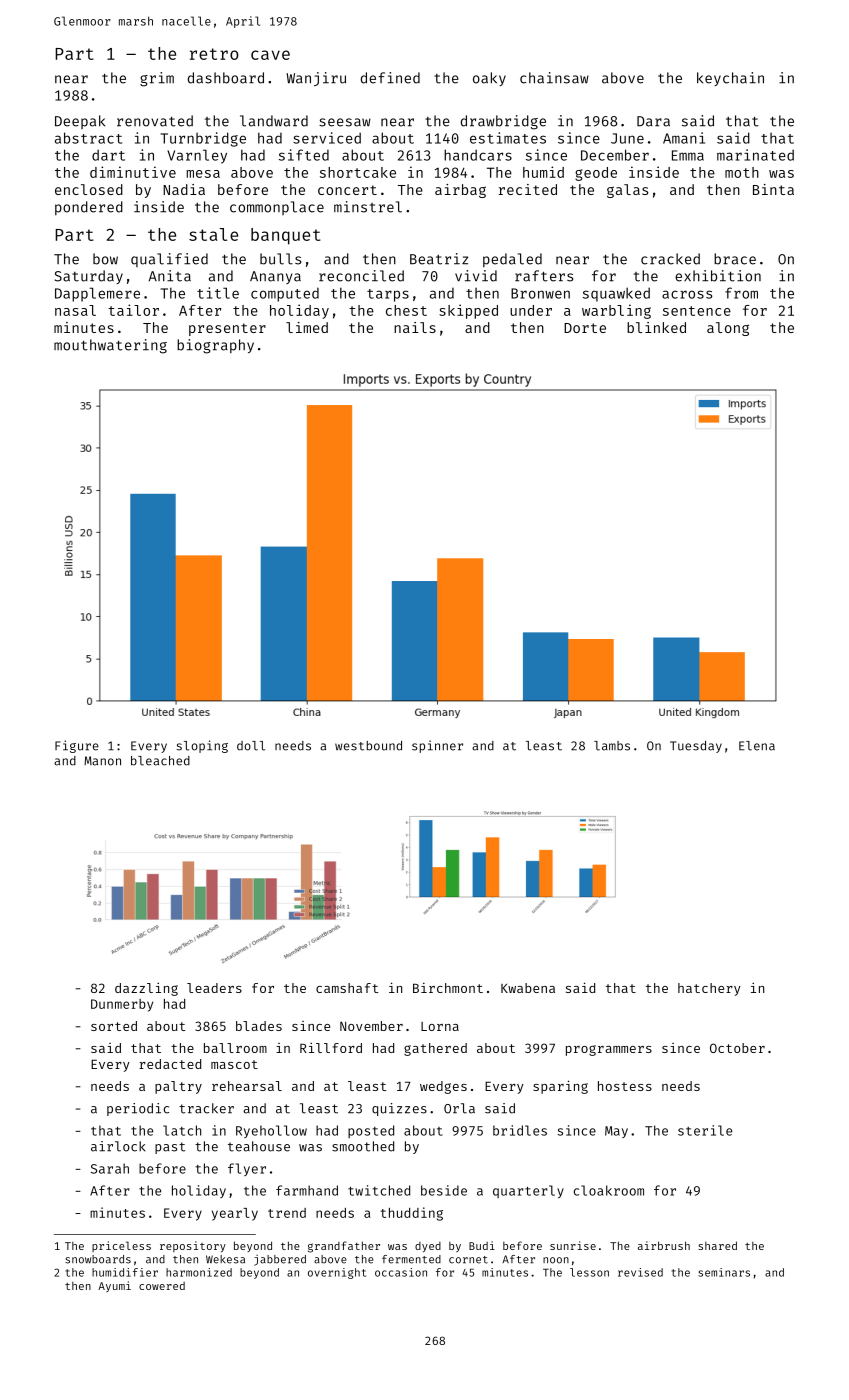 This document has width=849, height=1400. What do you see at coordinates (390, 78) in the document?
I see `defined` at bounding box center [390, 78].
